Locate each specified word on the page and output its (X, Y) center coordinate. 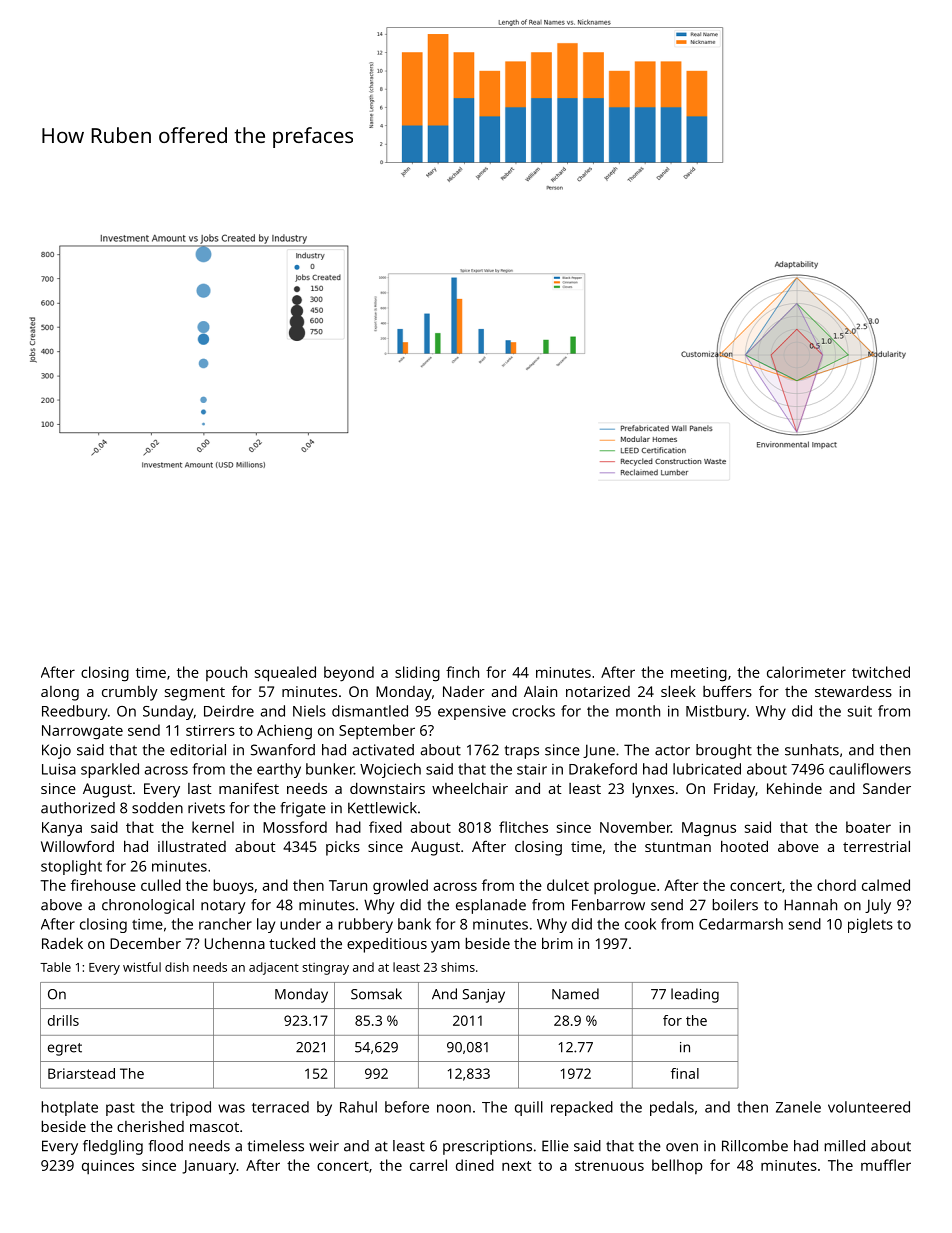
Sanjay (483, 996)
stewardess (853, 691)
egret (65, 1049)
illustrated (192, 846)
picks (343, 848)
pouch (226, 673)
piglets (870, 925)
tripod (190, 1108)
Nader (464, 691)
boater (868, 827)
